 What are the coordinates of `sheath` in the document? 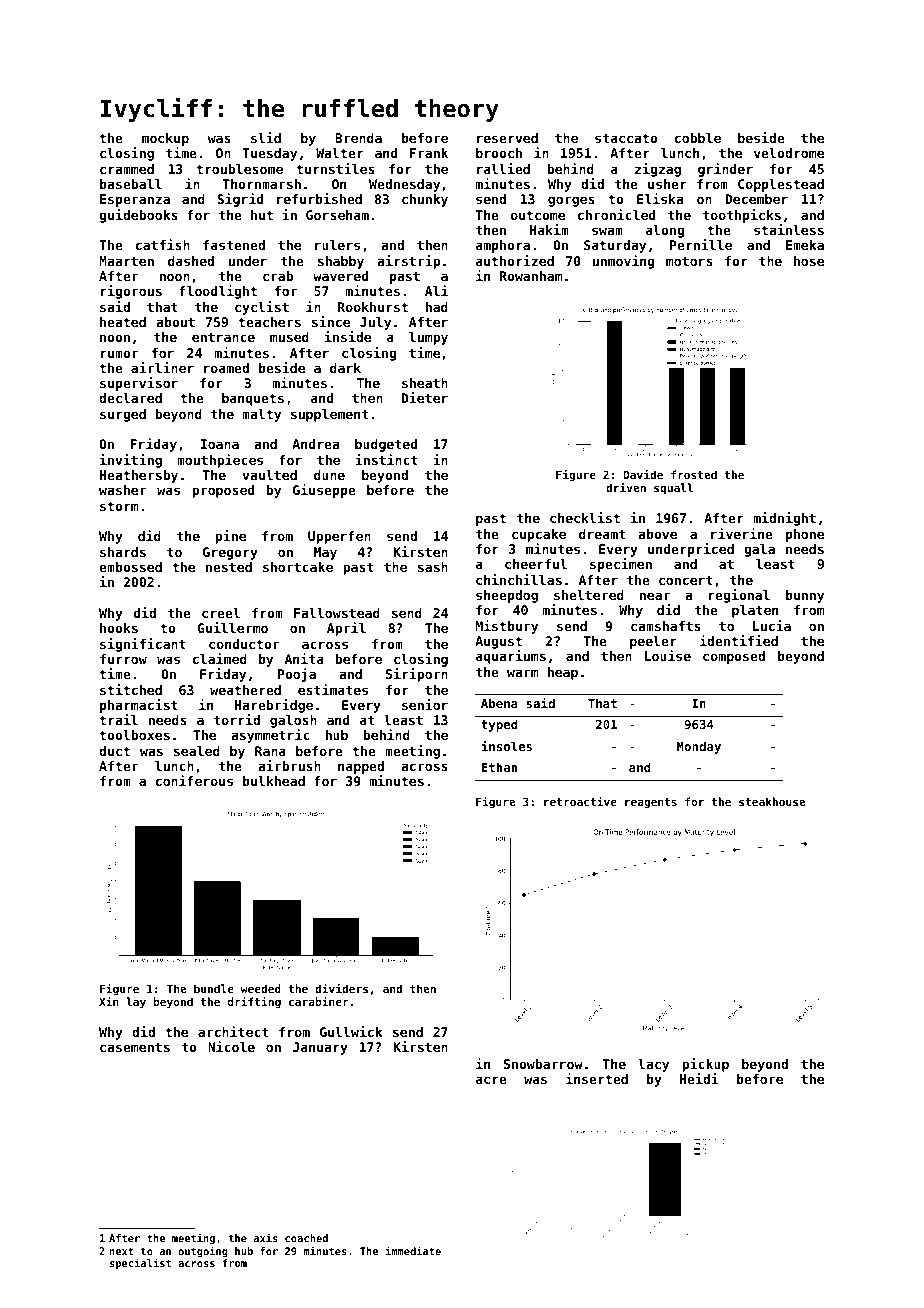 It's located at (425, 383).
